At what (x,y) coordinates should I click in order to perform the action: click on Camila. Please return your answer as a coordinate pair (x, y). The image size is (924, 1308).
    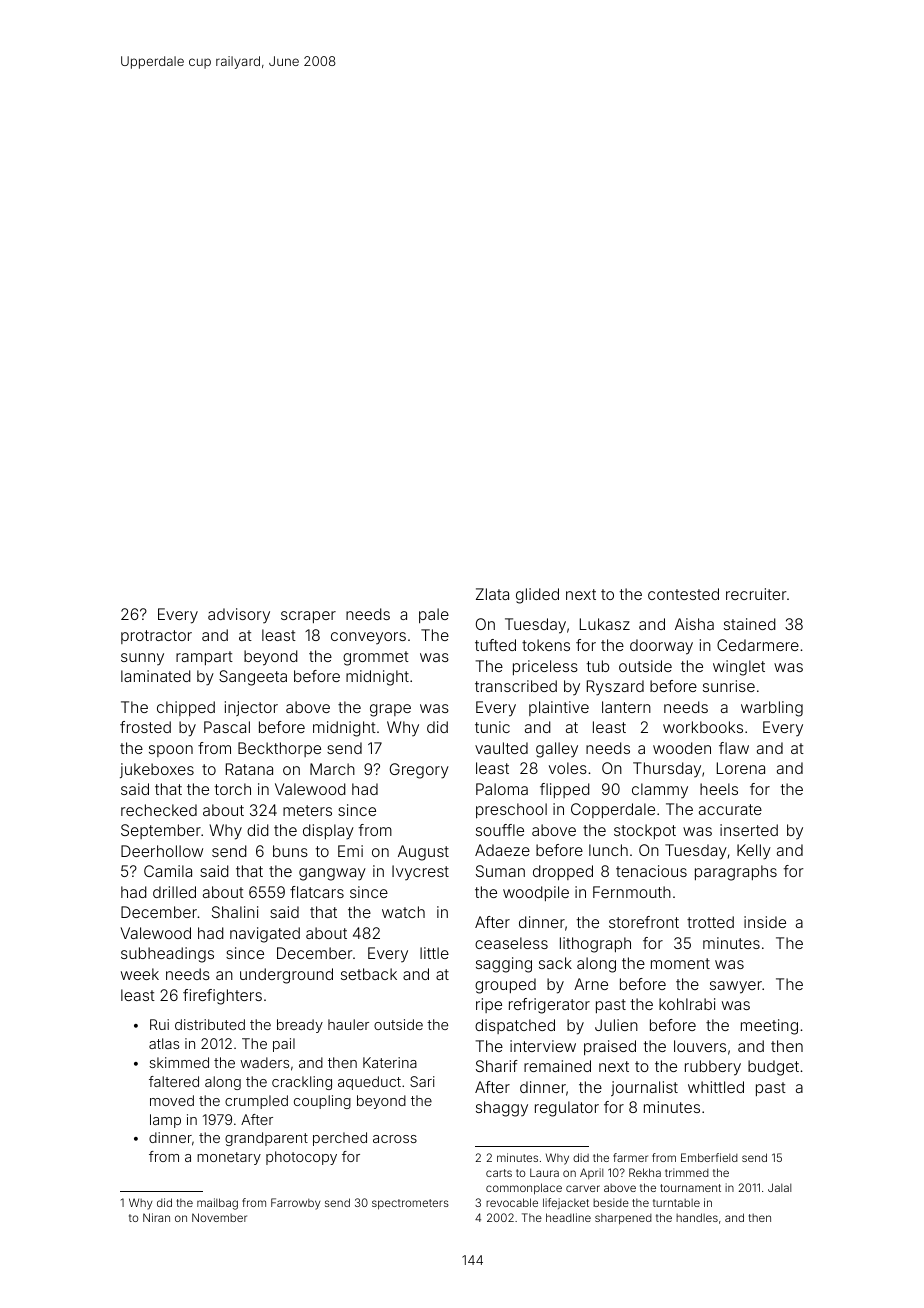
    Looking at the image, I should click on (168, 871).
